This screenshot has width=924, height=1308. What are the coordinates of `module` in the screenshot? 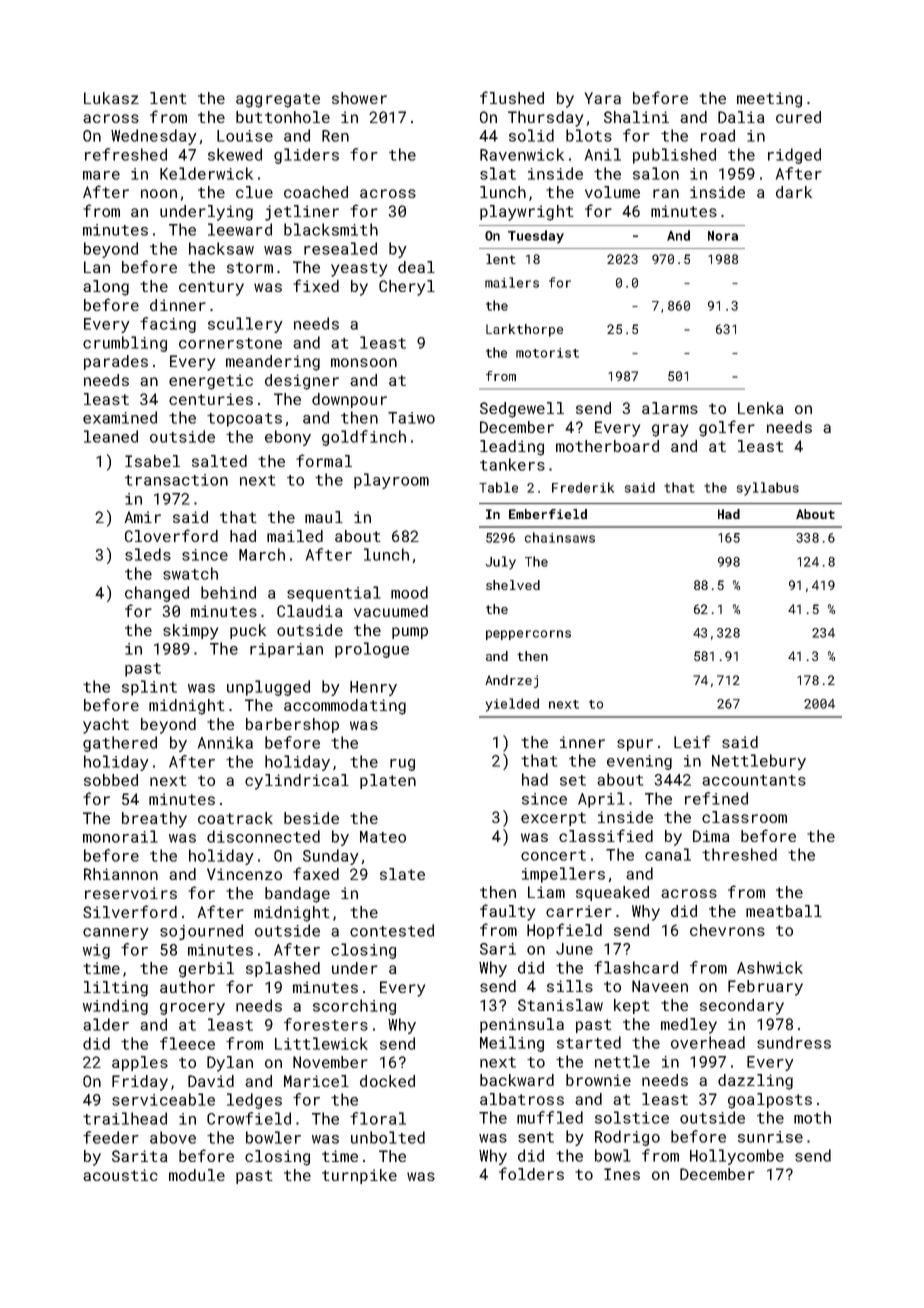 It's located at (197, 1175).
